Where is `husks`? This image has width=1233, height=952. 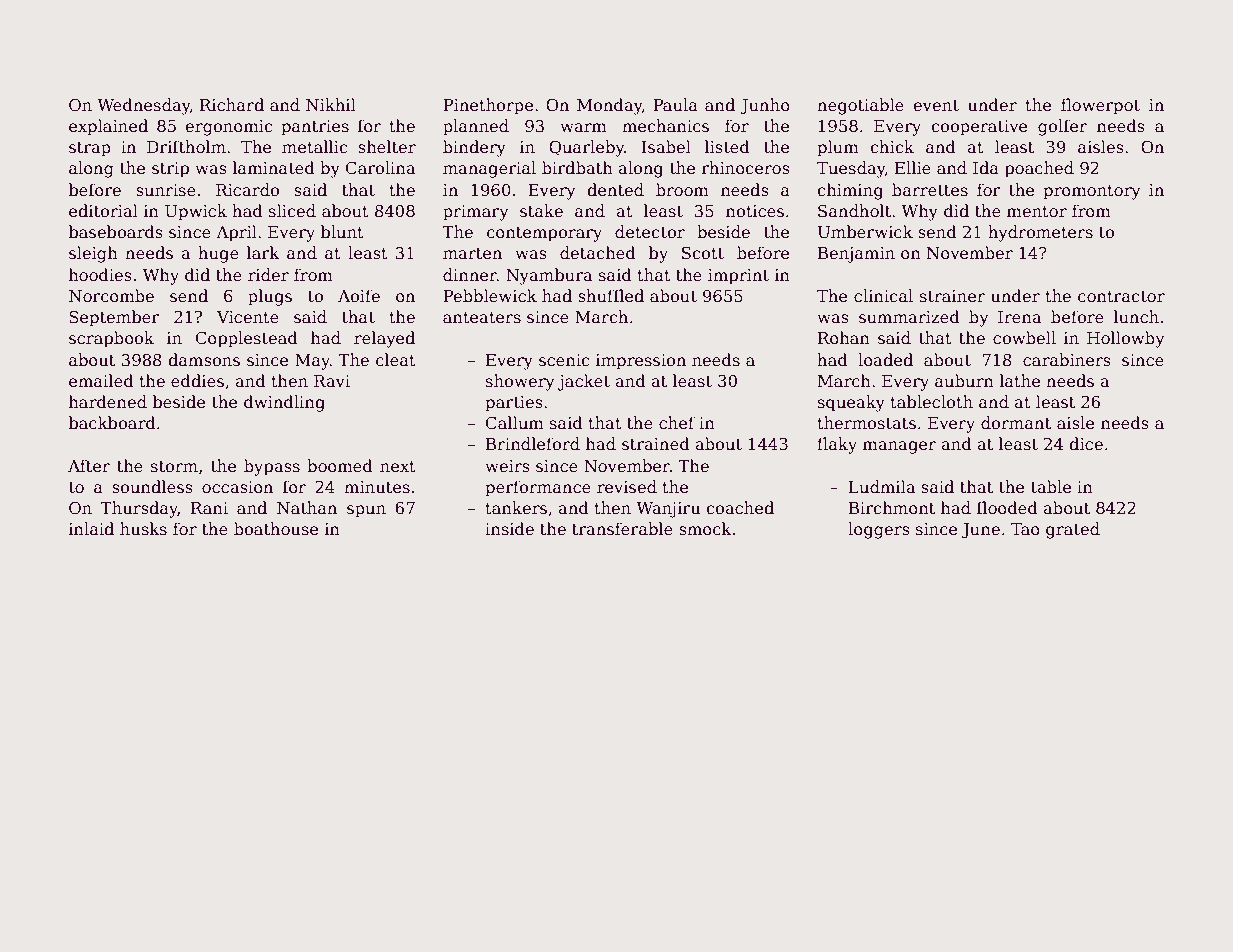
husks is located at coordinates (143, 528).
